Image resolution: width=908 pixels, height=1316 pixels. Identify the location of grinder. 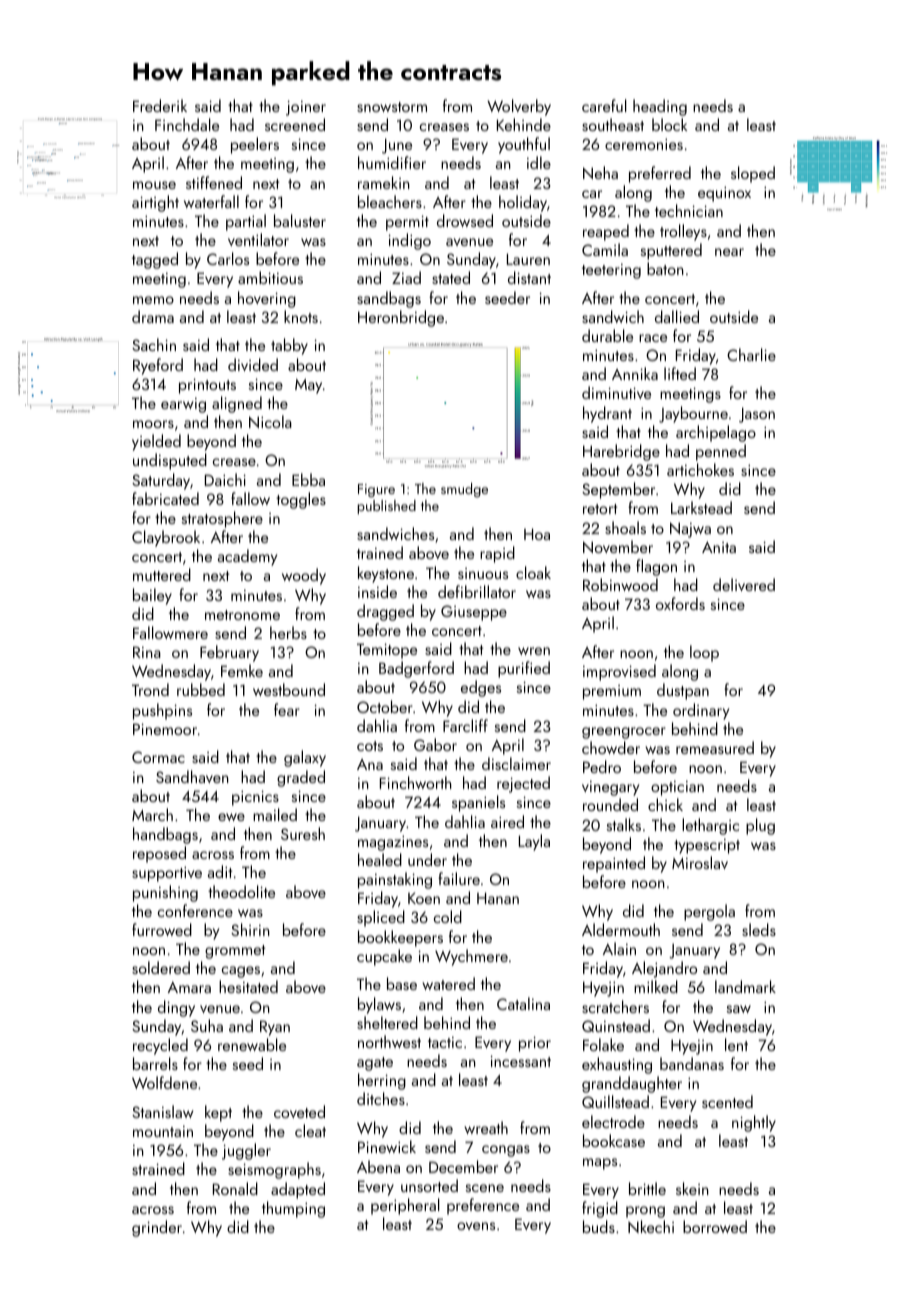
(157, 1228).
